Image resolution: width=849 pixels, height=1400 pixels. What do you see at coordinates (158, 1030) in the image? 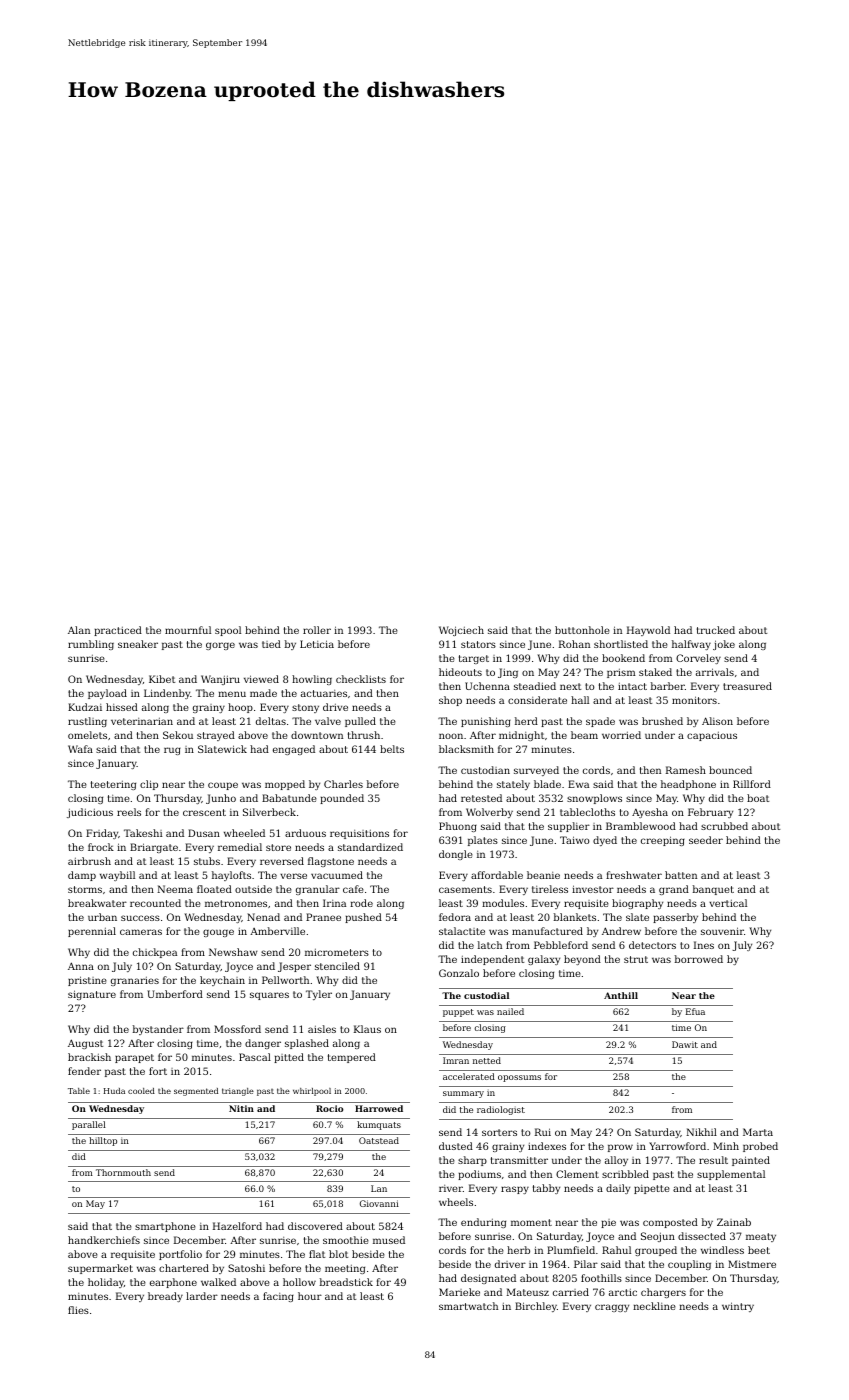
I see `bystander` at bounding box center [158, 1030].
